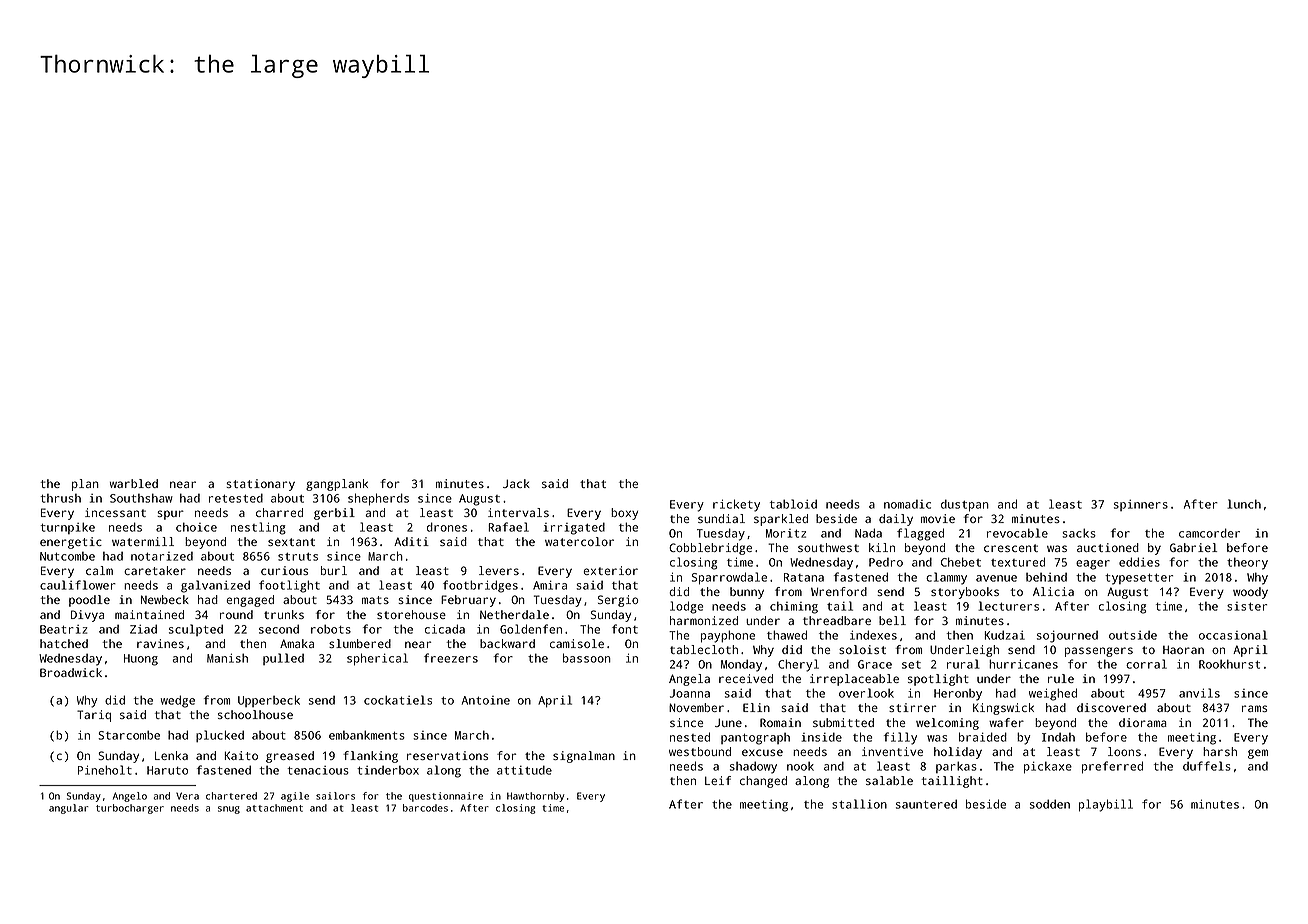 The width and height of the image is (1308, 924). I want to click on Jack, so click(516, 483).
